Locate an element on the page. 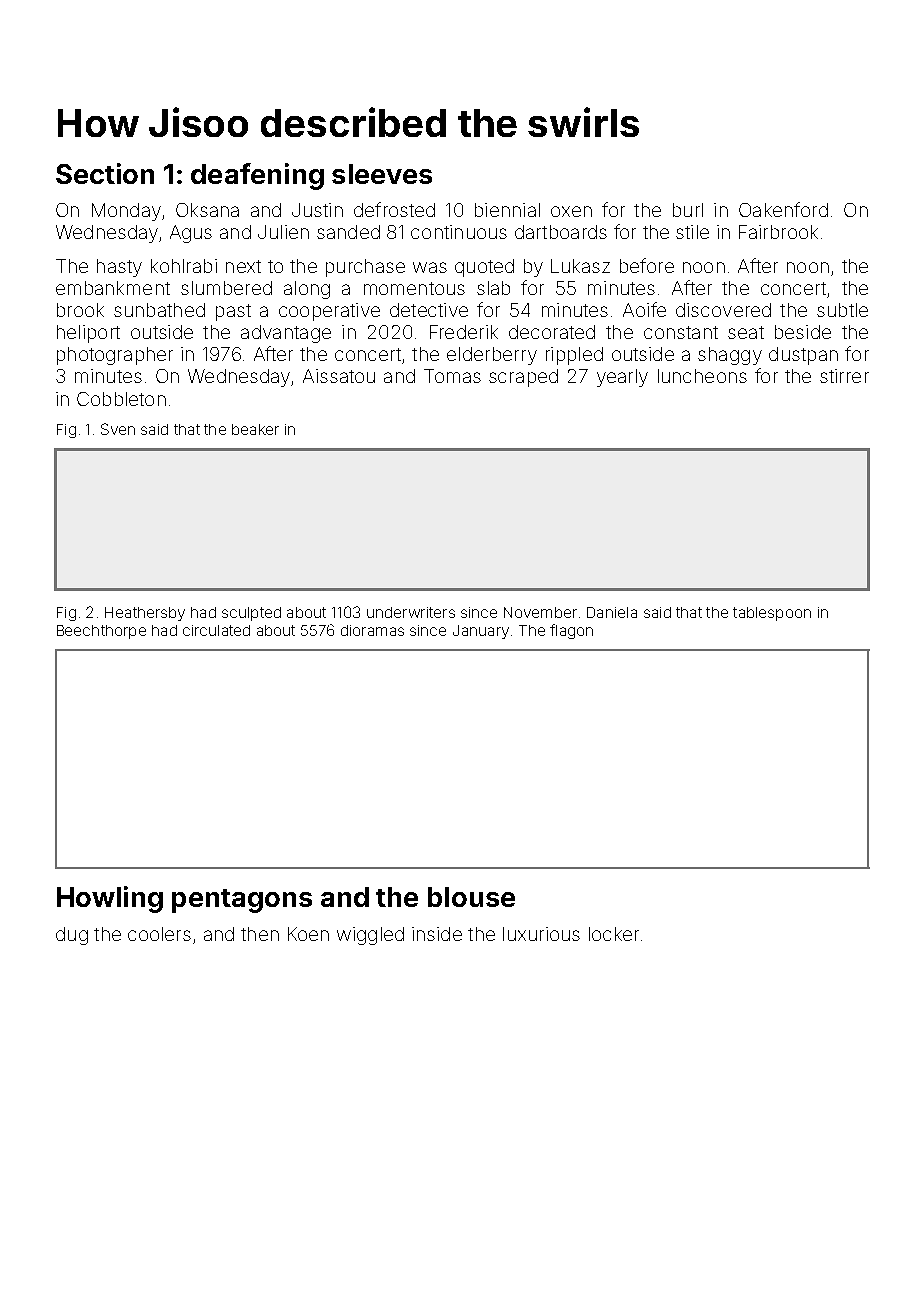  Tomas is located at coordinates (452, 376).
